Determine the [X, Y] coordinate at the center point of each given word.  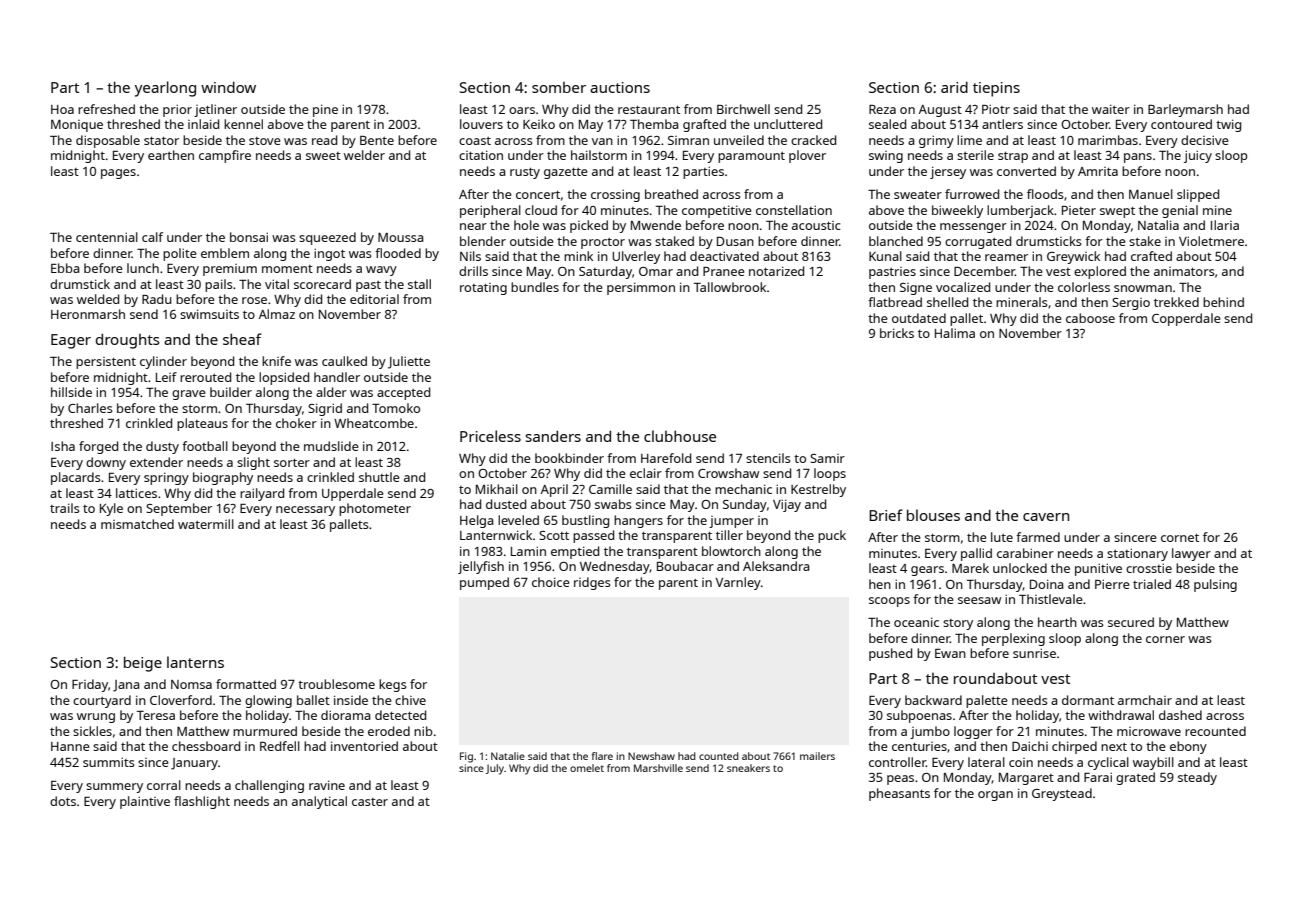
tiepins [996, 89]
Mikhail [497, 489]
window [228, 87]
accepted [403, 393]
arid [954, 87]
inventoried [364, 746]
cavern [1046, 517]
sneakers [748, 768]
